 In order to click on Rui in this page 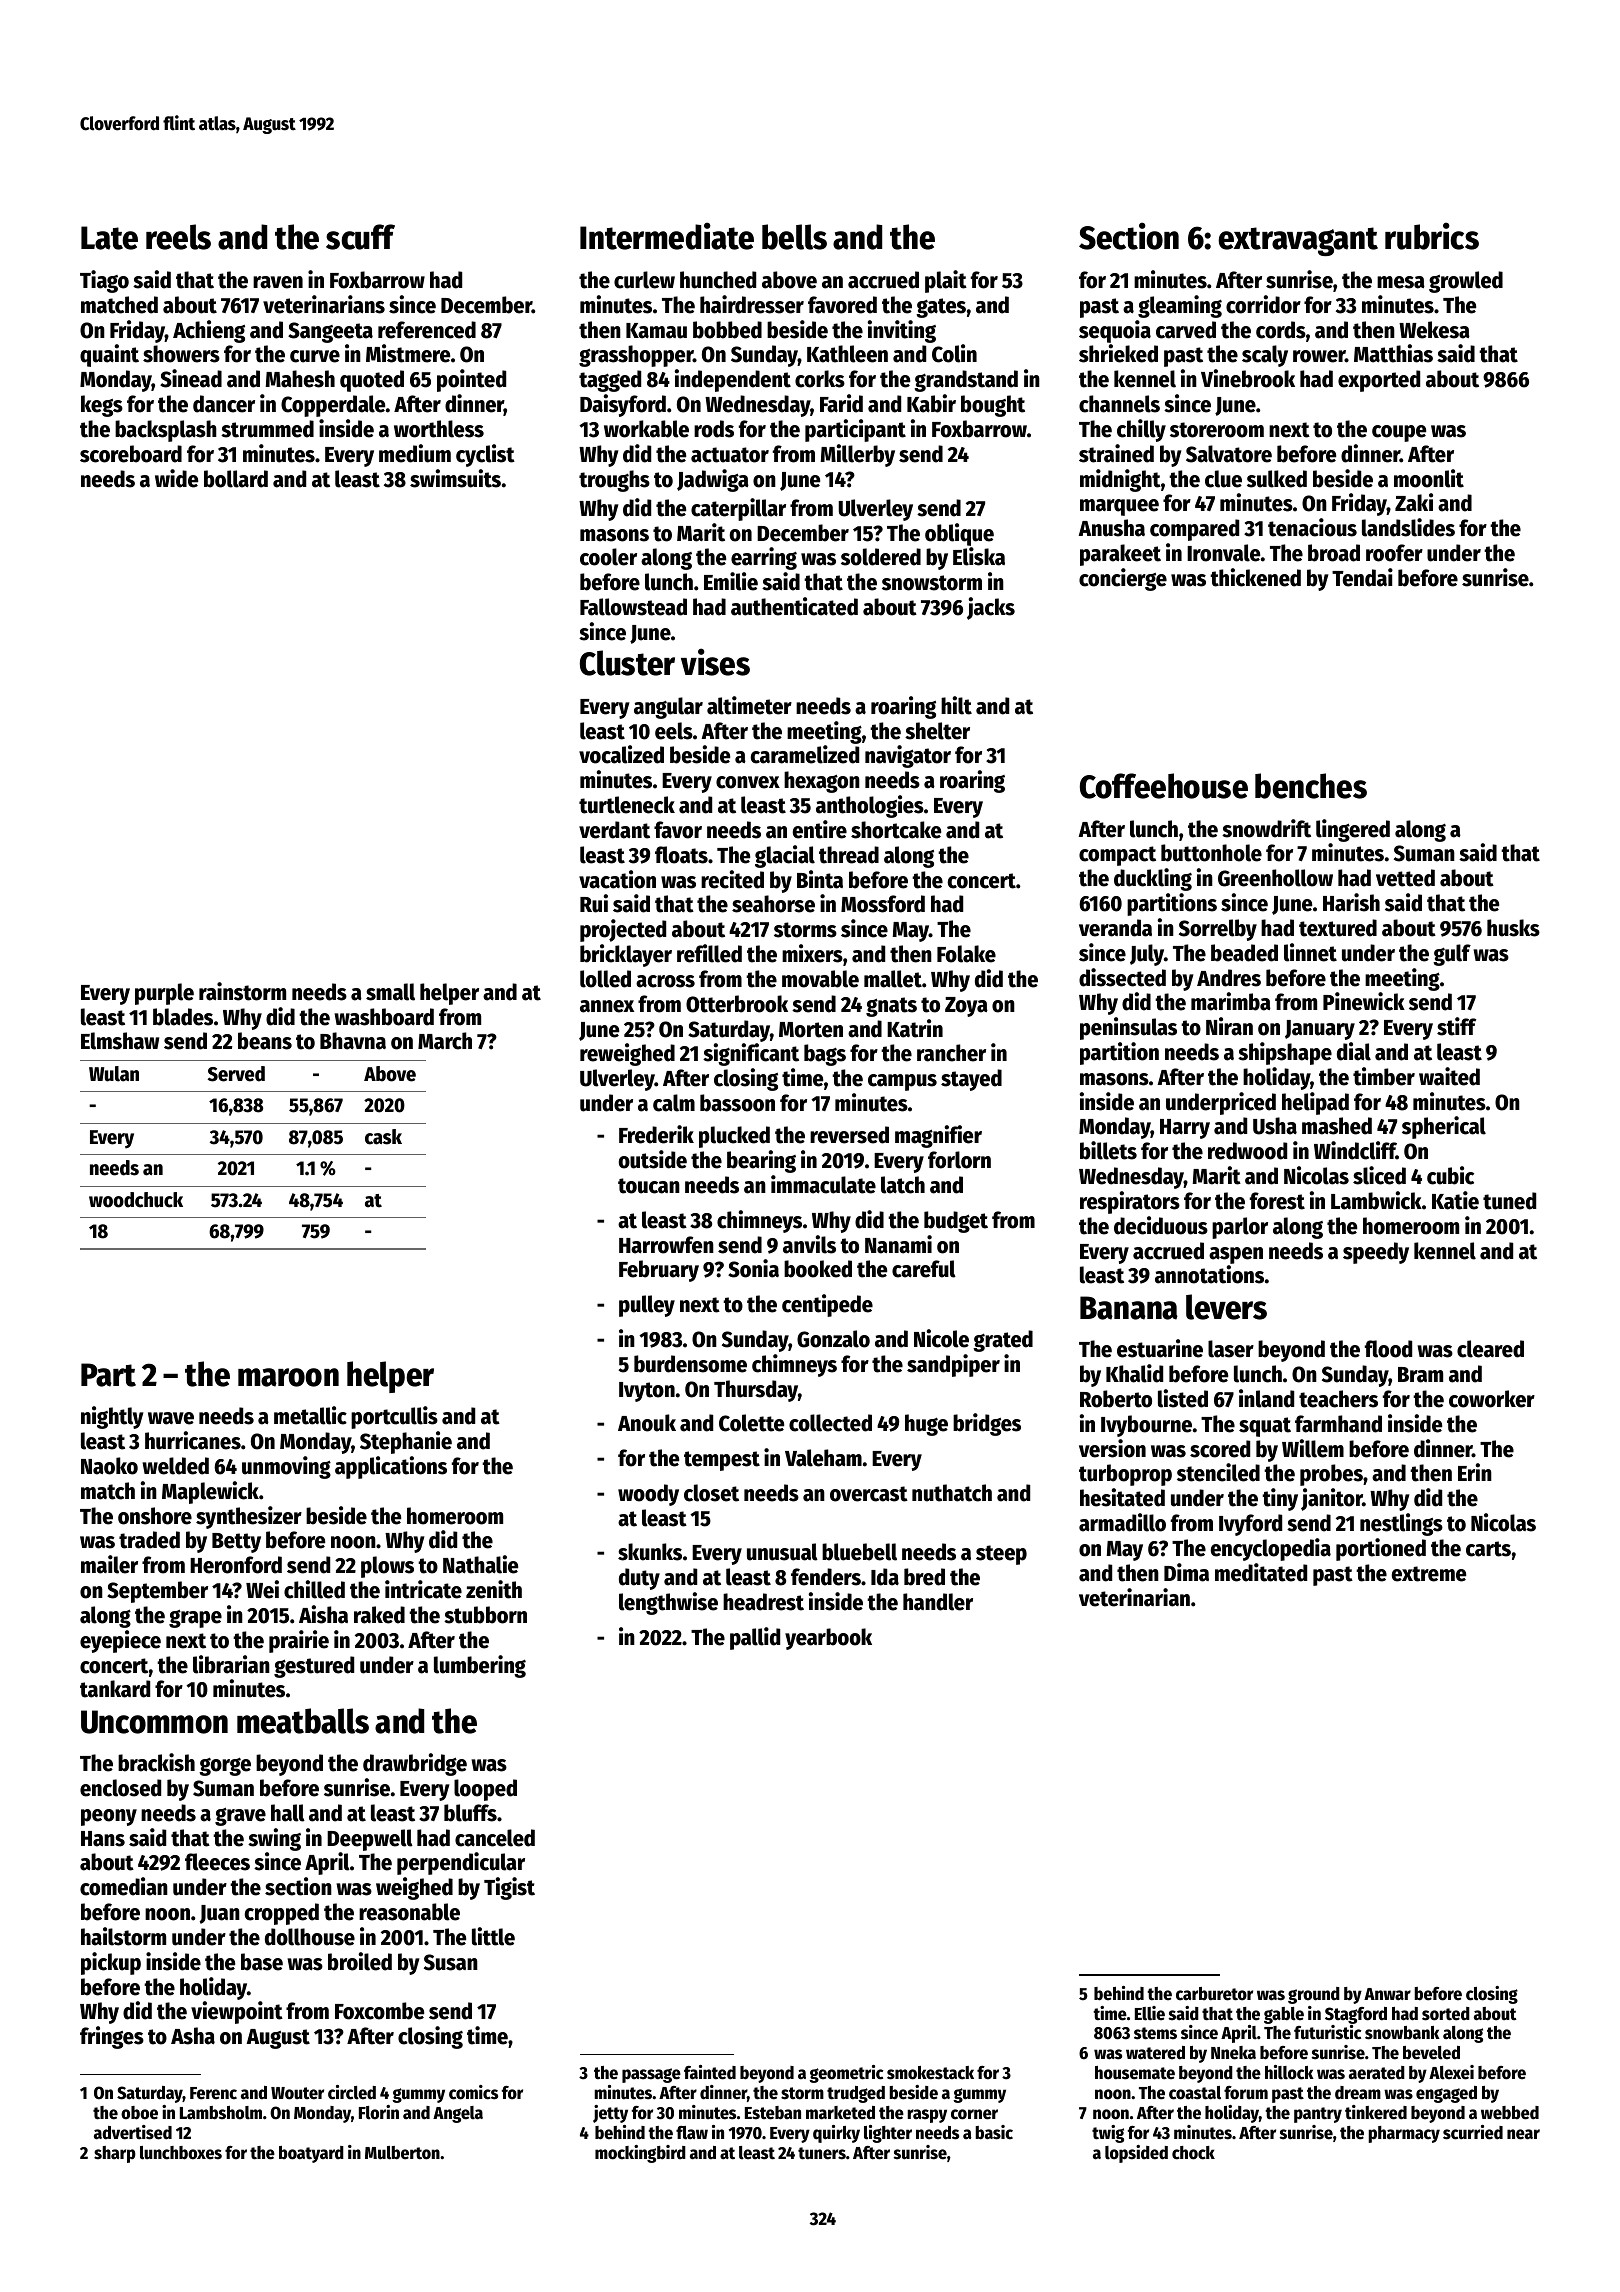, I will do `click(594, 903)`.
